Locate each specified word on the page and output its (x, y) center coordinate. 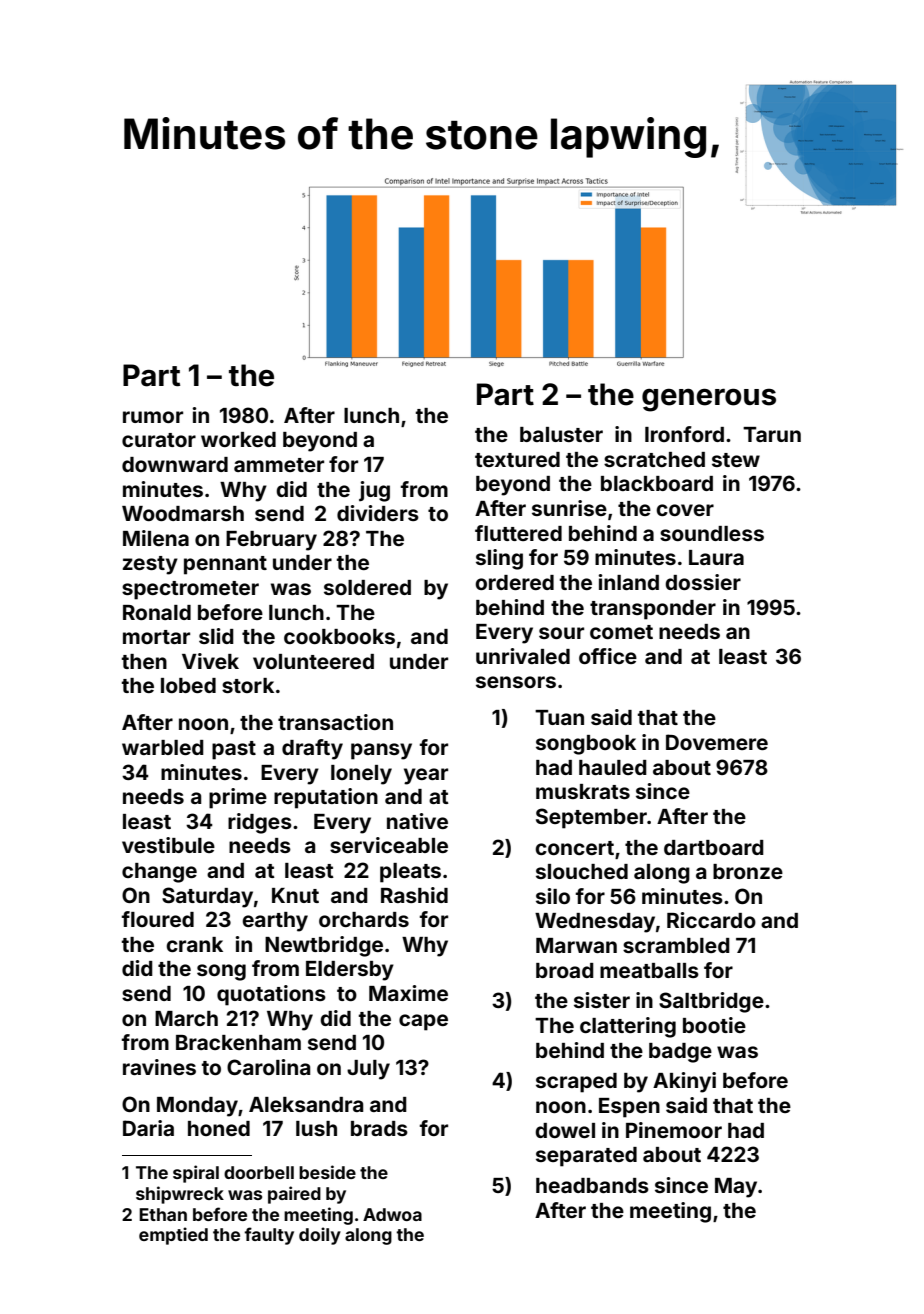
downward (175, 464)
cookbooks (339, 636)
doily (320, 1236)
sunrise (569, 508)
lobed (188, 685)
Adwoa (392, 1214)
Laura (716, 557)
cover (685, 510)
